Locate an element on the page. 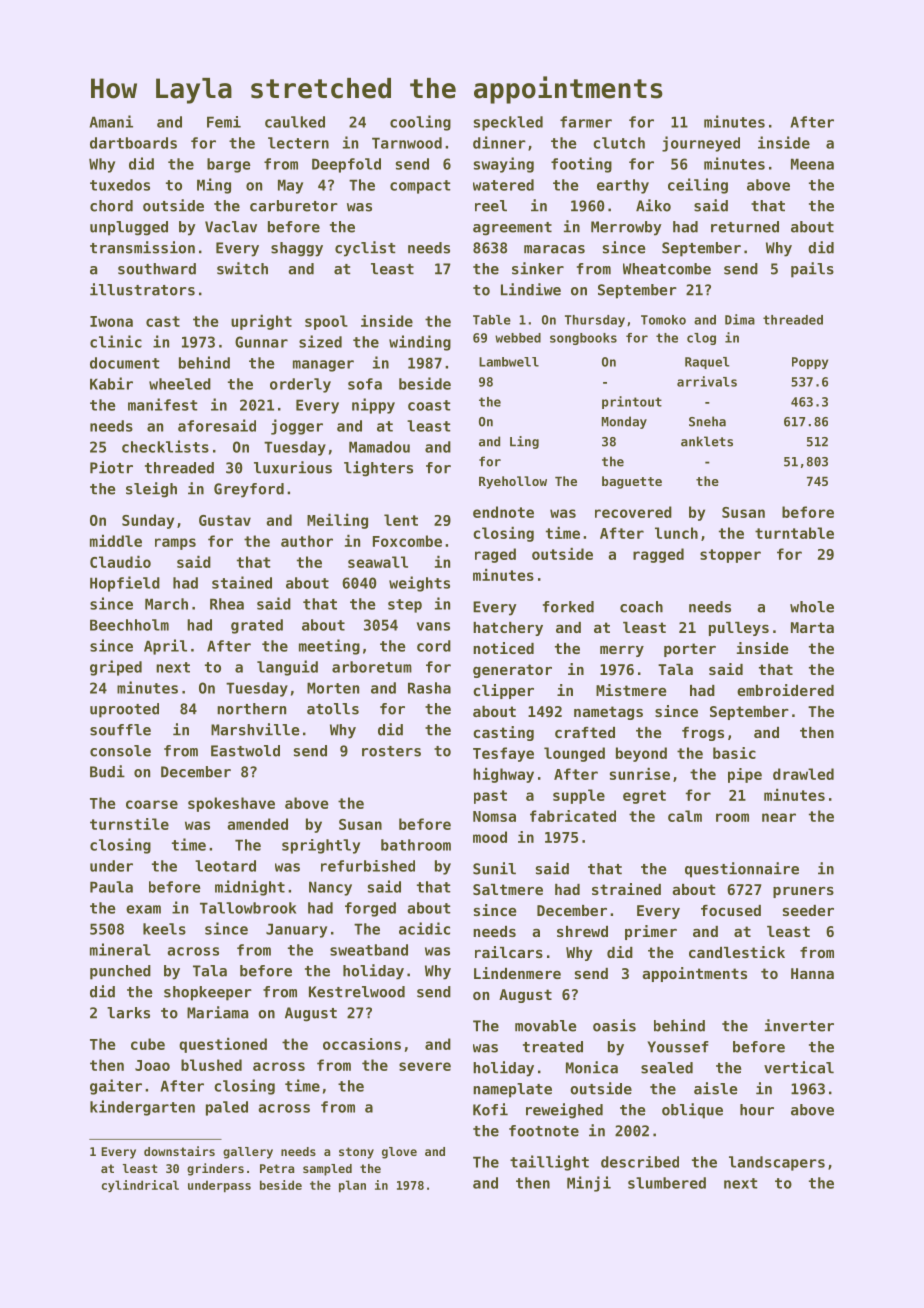 The width and height of the document is (924, 1308). forked is located at coordinates (568, 607).
